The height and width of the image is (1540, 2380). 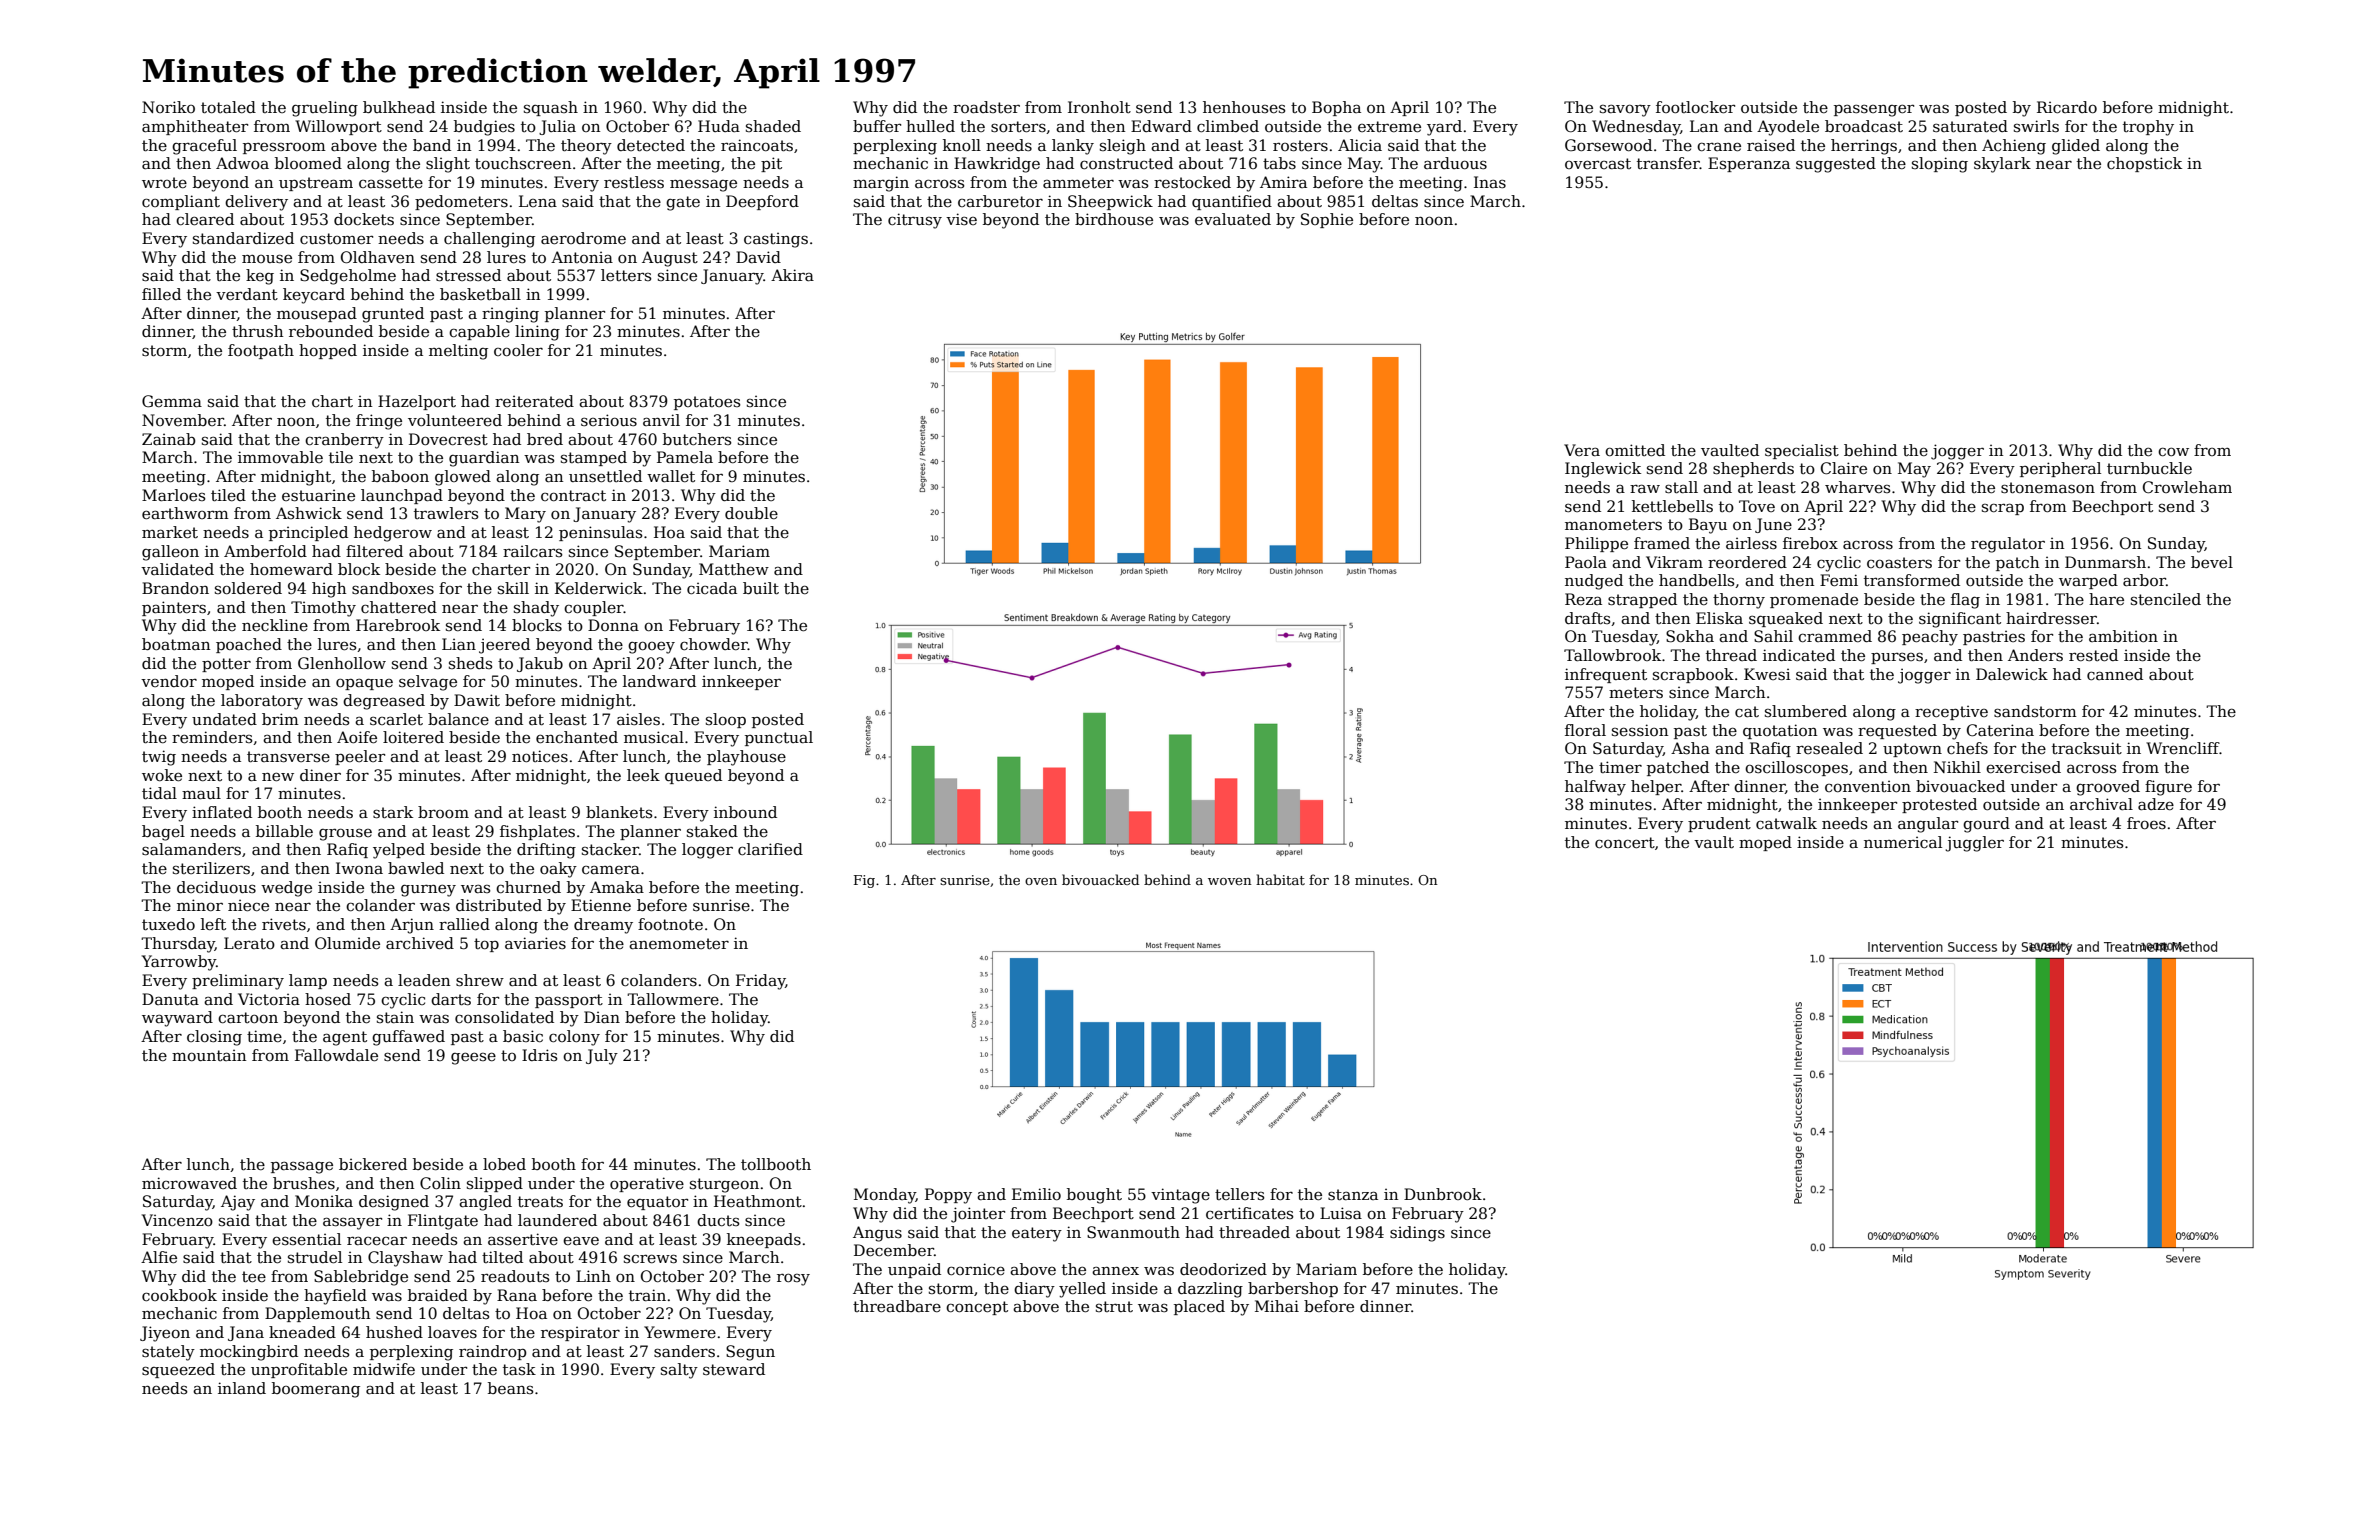 I want to click on Dovecrest, so click(x=448, y=439).
